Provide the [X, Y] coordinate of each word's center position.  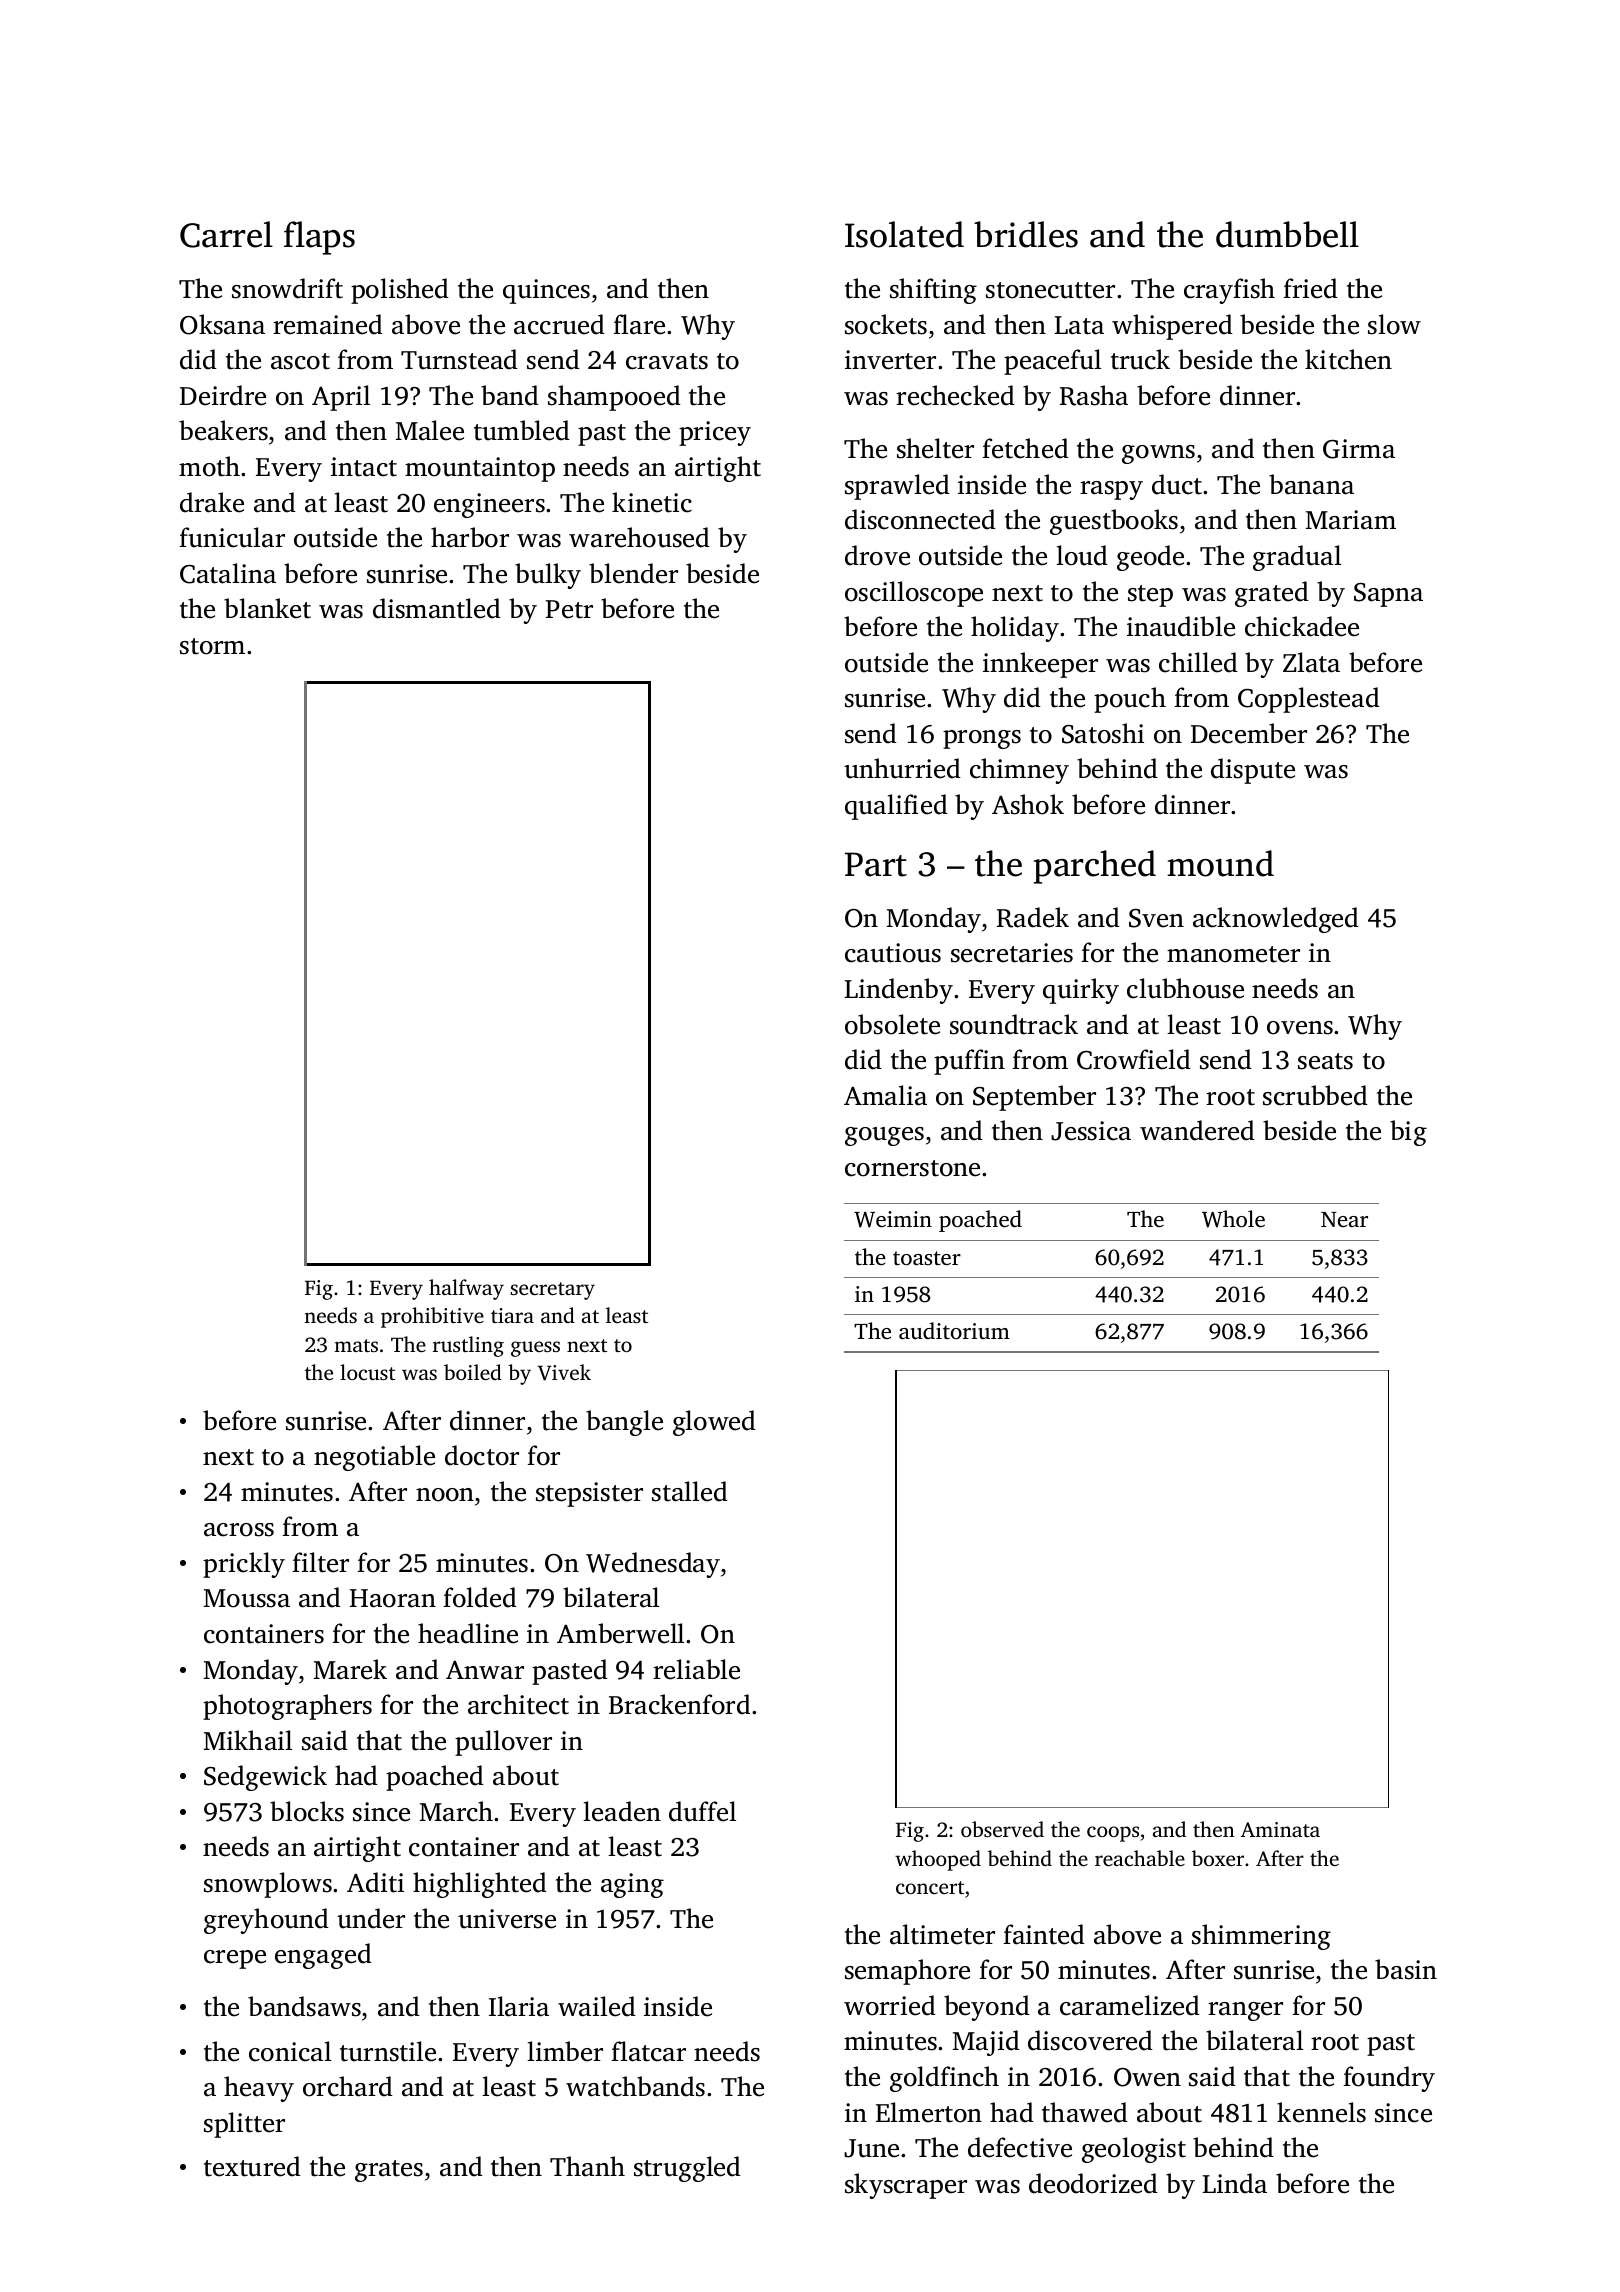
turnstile [388, 2051]
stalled [690, 1491]
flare [639, 324]
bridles [1026, 234]
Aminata [1280, 1829]
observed [1002, 1829]
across [239, 1530]
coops [1113, 1834]
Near [1344, 1219]
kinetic [652, 502]
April [341, 398]
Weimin [893, 1219]
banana [1311, 484]
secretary [552, 1291]
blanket [267, 608]
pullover [503, 1743]
